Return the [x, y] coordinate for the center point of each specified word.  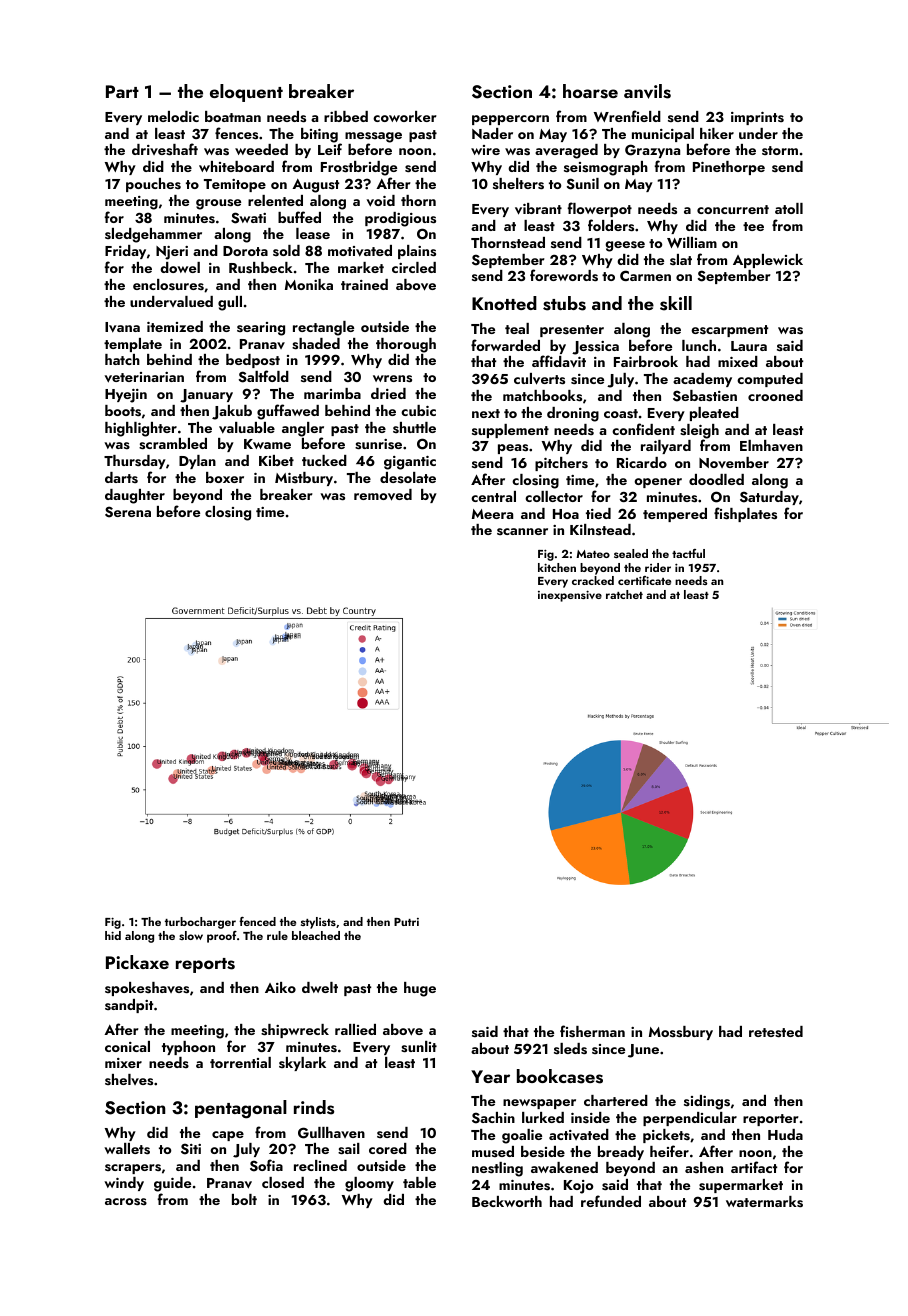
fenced [257, 921]
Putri [406, 922]
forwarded [505, 345]
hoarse [590, 91]
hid [113, 935]
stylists [318, 923]
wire [485, 150]
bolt [244, 1199]
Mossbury [681, 1033]
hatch [122, 359]
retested [776, 1032]
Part [122, 91]
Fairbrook [646, 361]
